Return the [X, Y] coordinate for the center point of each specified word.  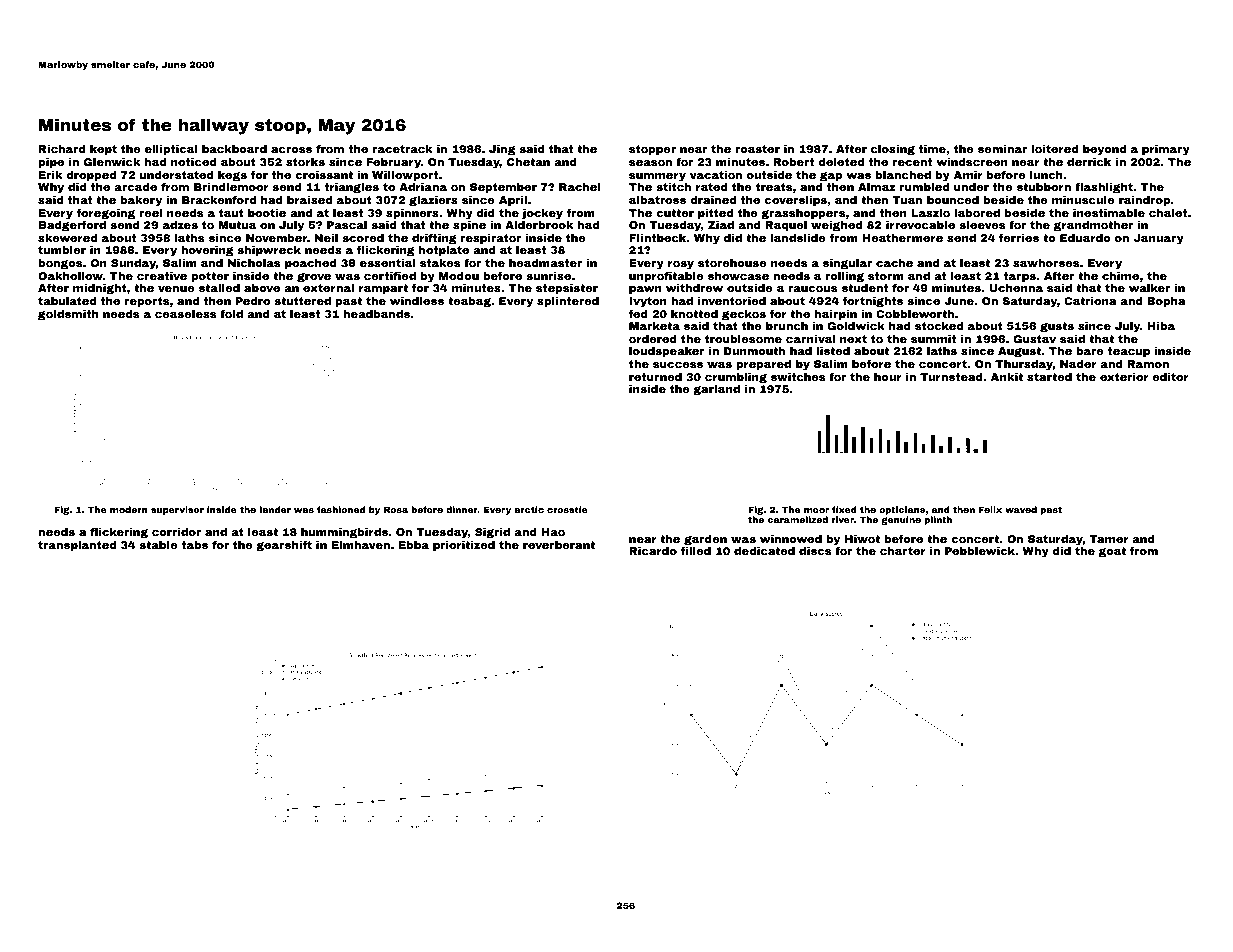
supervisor [177, 510]
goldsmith [68, 315]
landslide [798, 238]
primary [1166, 150]
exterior [1124, 377]
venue [176, 289]
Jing [502, 150]
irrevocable [920, 225]
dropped [91, 176]
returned [655, 377]
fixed [844, 509]
